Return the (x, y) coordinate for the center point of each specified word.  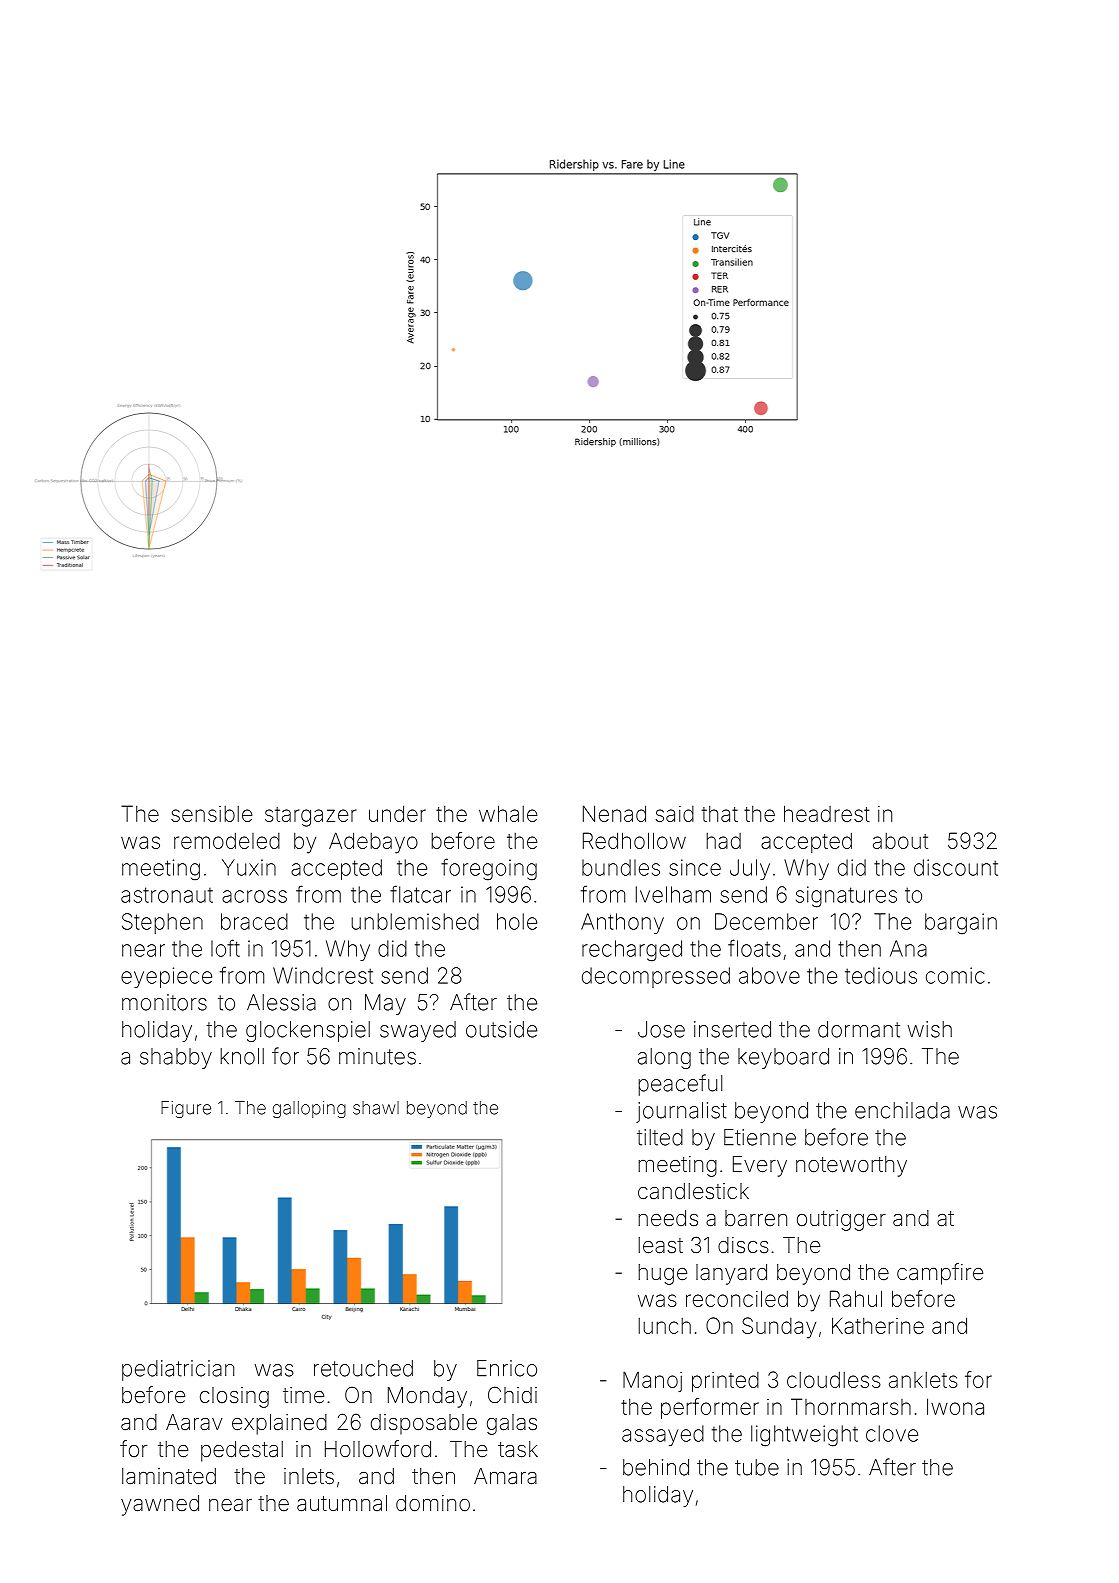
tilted (660, 1137)
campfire (940, 1274)
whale (508, 813)
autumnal (342, 1503)
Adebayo (373, 843)
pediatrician (178, 1370)
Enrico (507, 1368)
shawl (376, 1108)
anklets (923, 1380)
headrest (827, 813)
